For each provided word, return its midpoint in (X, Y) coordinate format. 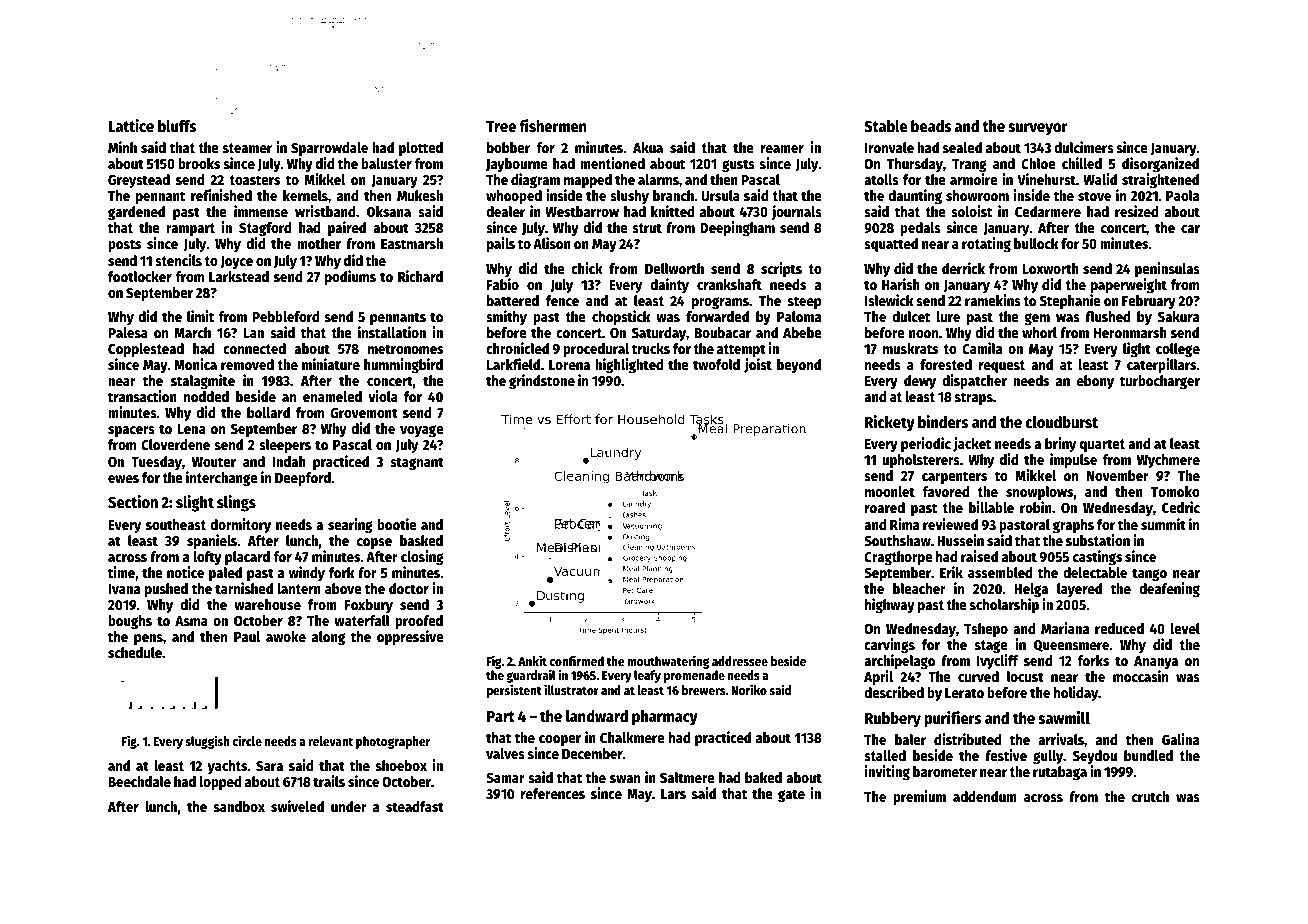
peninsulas (1167, 269)
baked (763, 777)
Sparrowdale (329, 149)
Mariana (1065, 628)
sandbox (239, 806)
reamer (782, 149)
